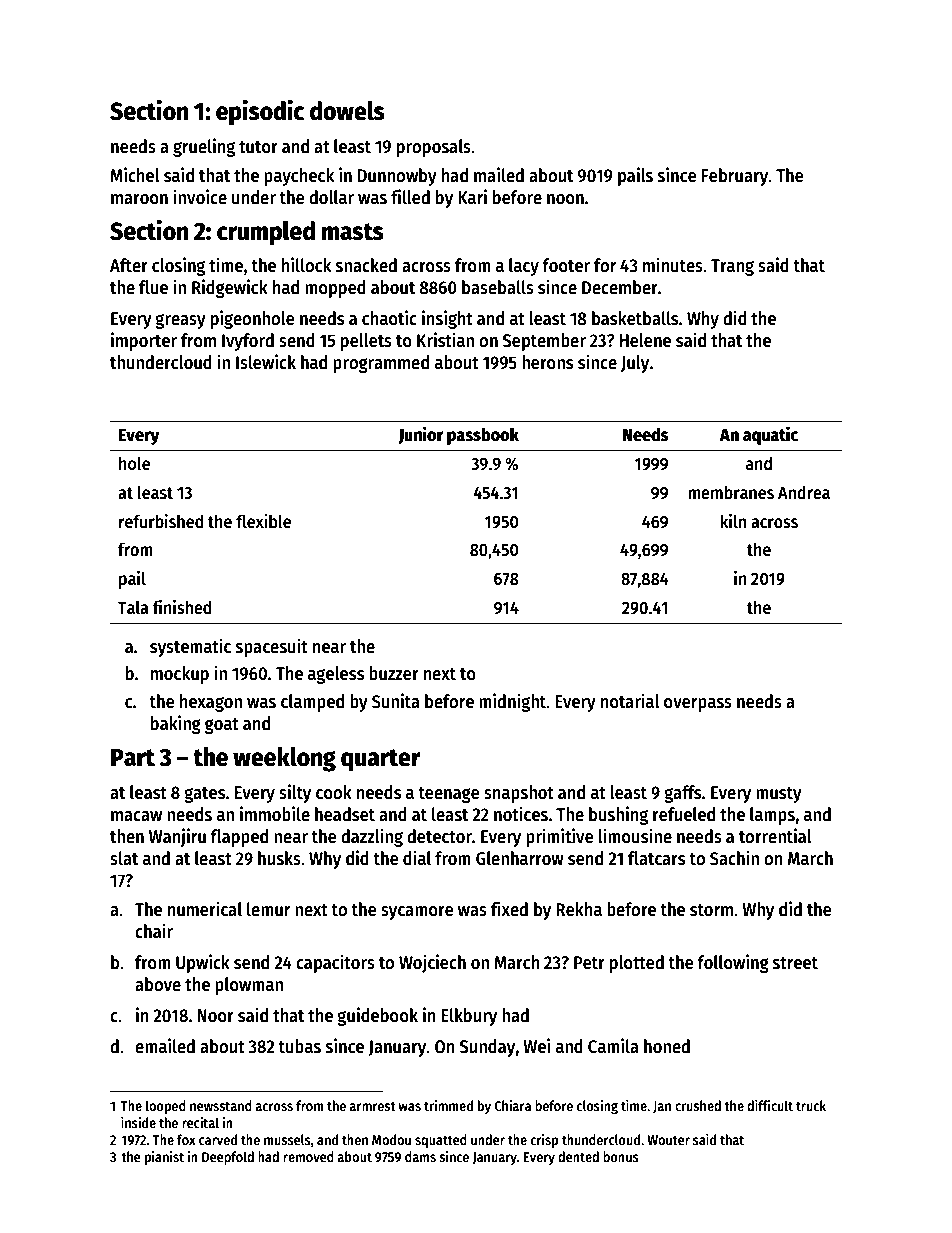  What do you see at coordinates (266, 362) in the screenshot?
I see `Islewick` at bounding box center [266, 362].
